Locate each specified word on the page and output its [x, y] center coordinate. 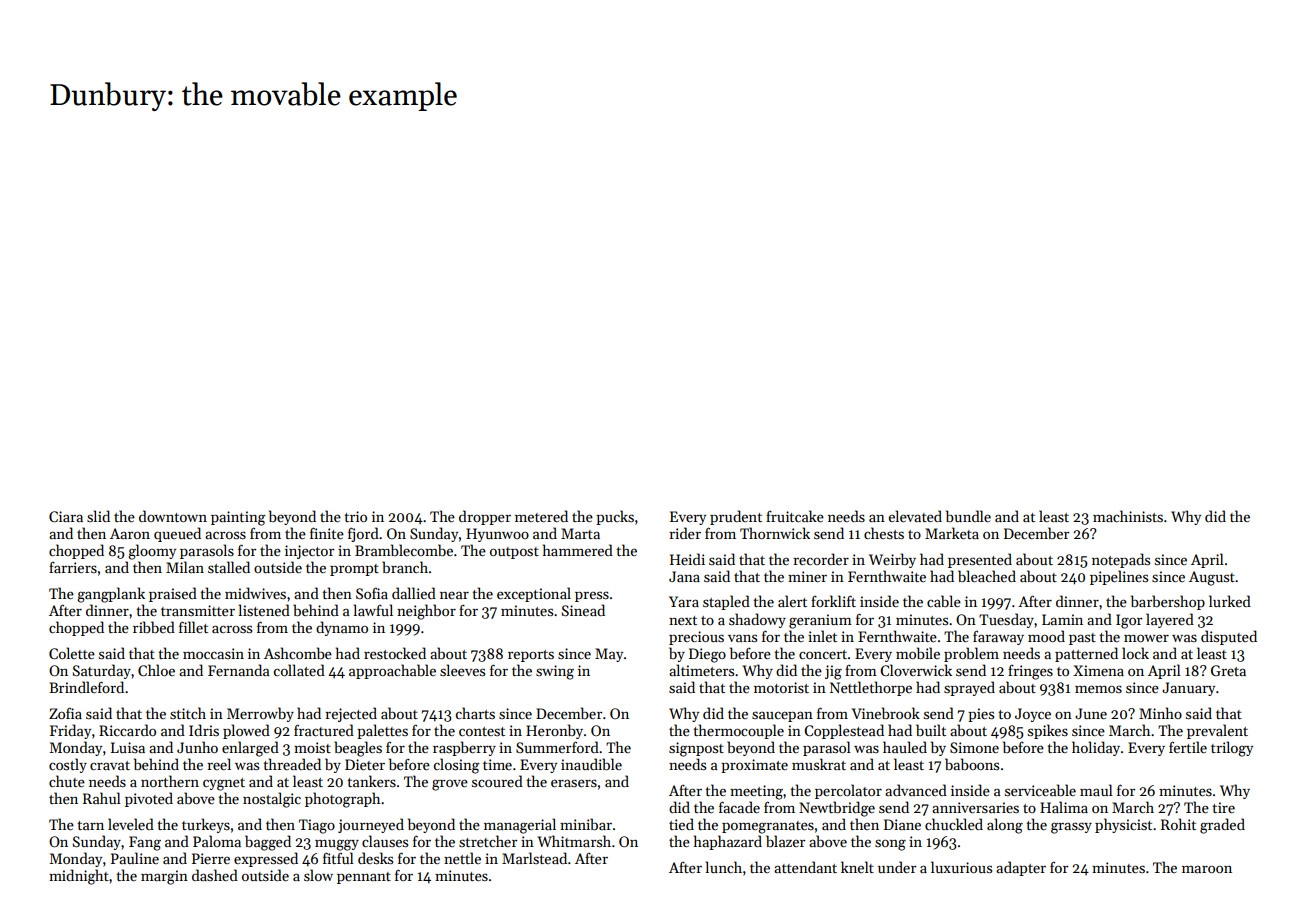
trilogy [1232, 749]
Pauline [135, 858]
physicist [1123, 825]
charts [475, 713]
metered [541, 516]
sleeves [462, 670]
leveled [131, 824]
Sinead [583, 610]
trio [355, 516]
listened [264, 610]
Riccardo [127, 730]
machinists [1128, 516]
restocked [395, 653]
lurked [1230, 601]
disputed [1229, 637]
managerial [520, 826]
